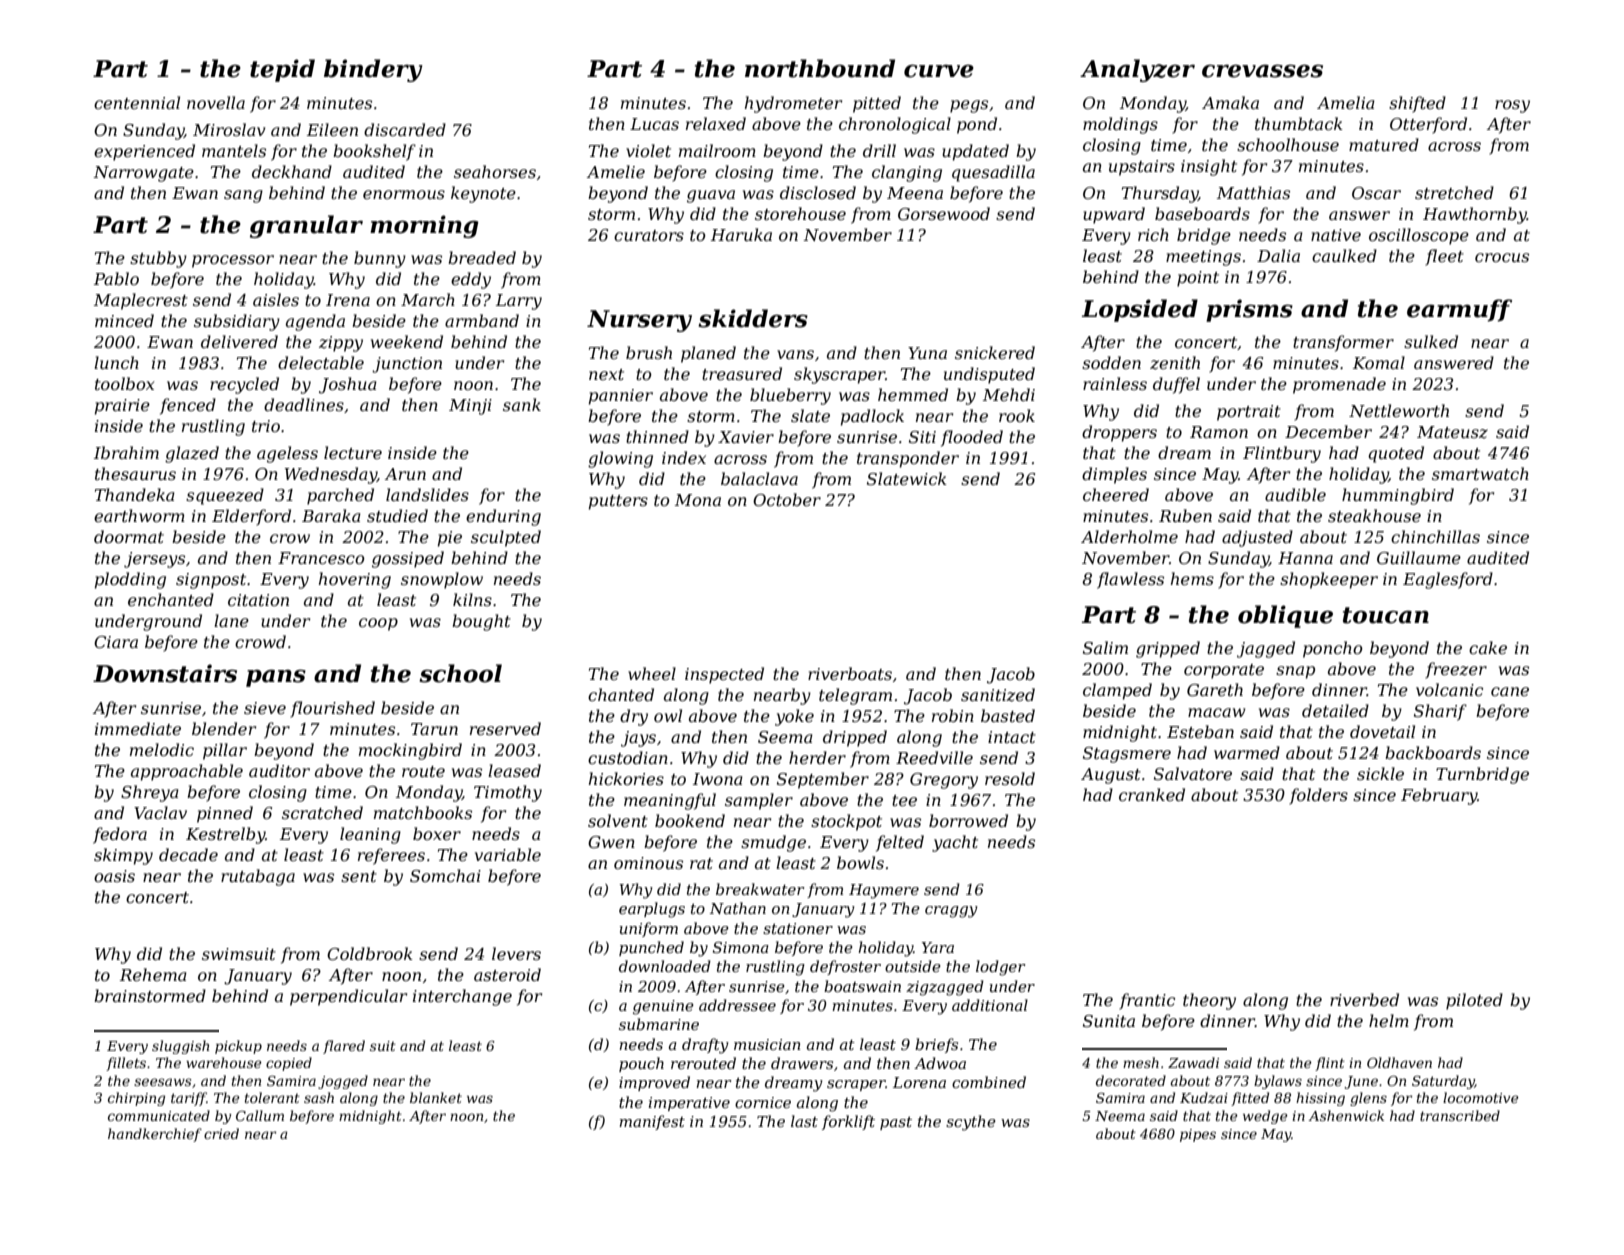 This screenshot has height=1255, width=1624. Describe the element at coordinates (1209, 1001) in the screenshot. I see `theory` at that location.
